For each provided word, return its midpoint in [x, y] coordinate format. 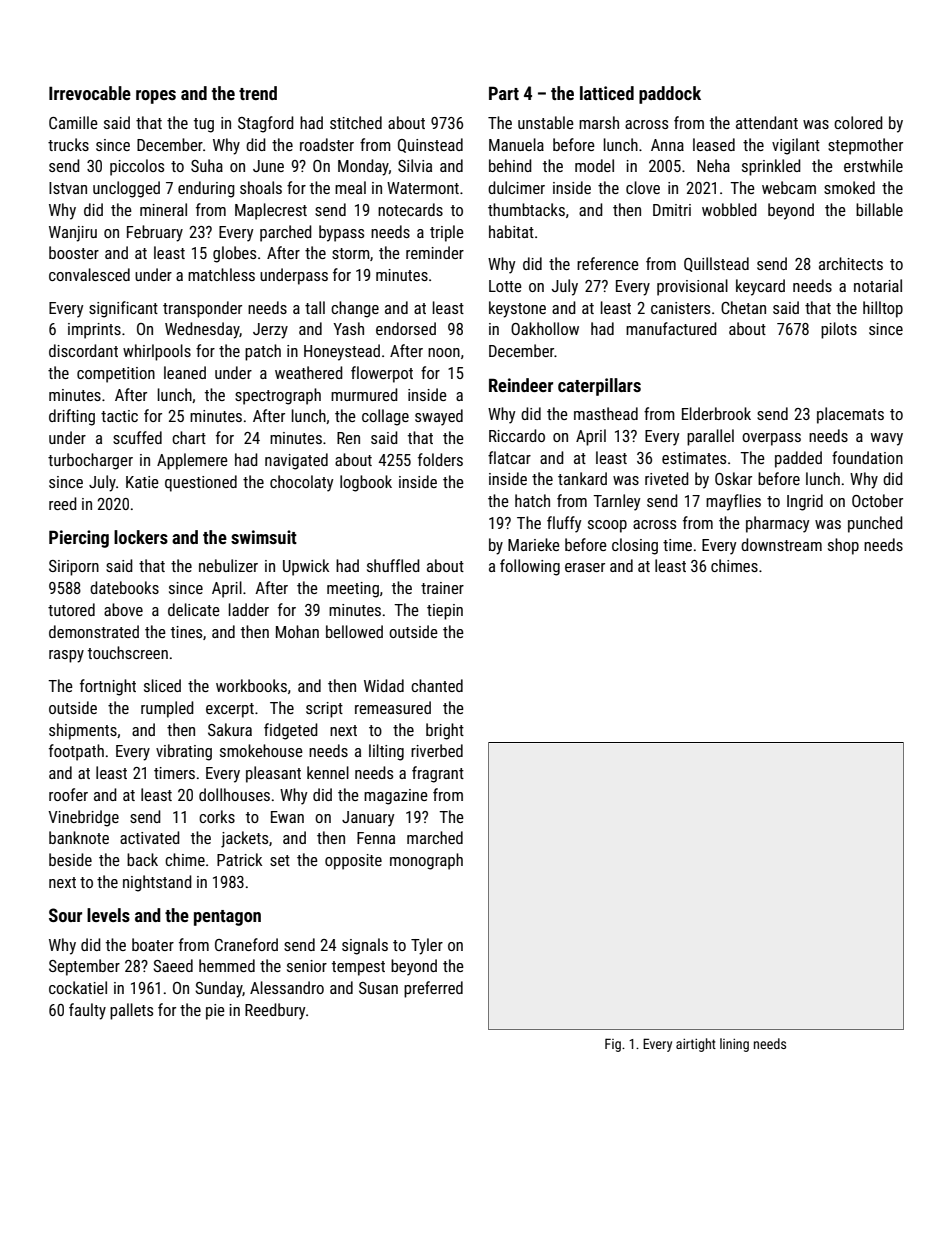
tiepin [445, 612]
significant [123, 309]
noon [444, 352]
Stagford [266, 124]
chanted [437, 685]
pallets [131, 1011]
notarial [878, 285]
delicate [194, 609]
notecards [410, 209]
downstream [781, 544]
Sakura [230, 729]
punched [875, 524]
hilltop [883, 309]
